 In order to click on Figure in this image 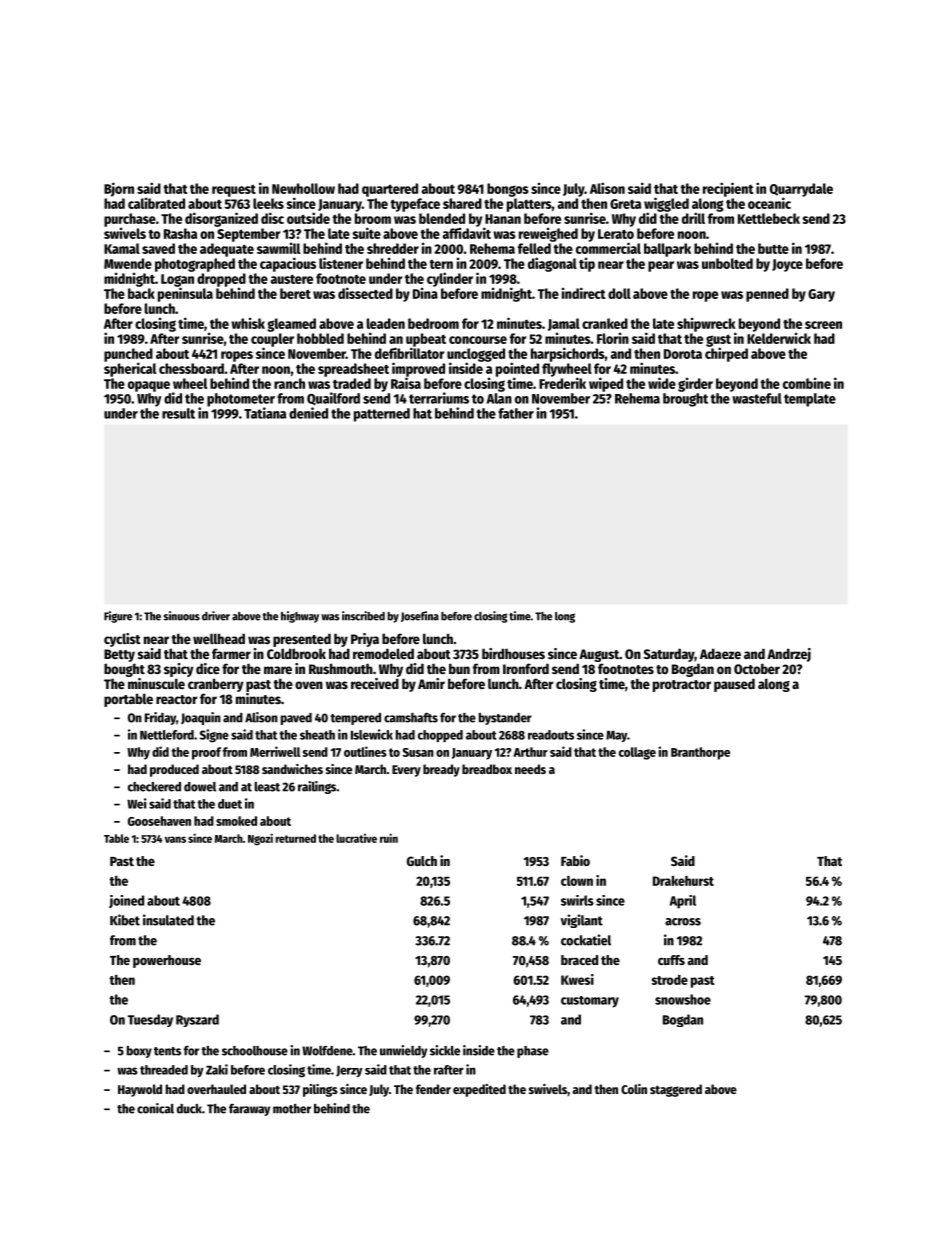, I will do `click(118, 617)`.
